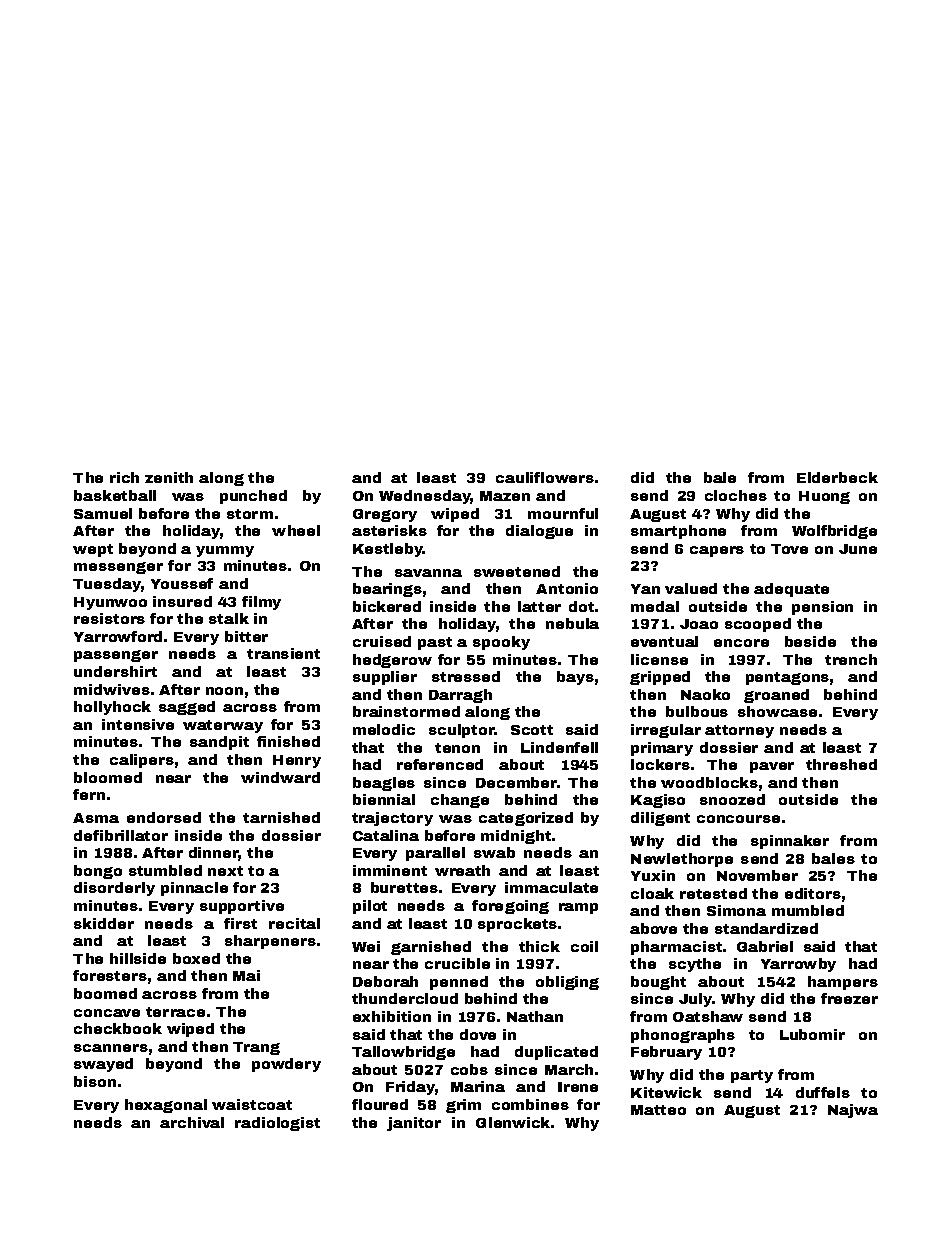 The image size is (952, 1233). Describe the element at coordinates (494, 852) in the screenshot. I see `swab` at that location.
